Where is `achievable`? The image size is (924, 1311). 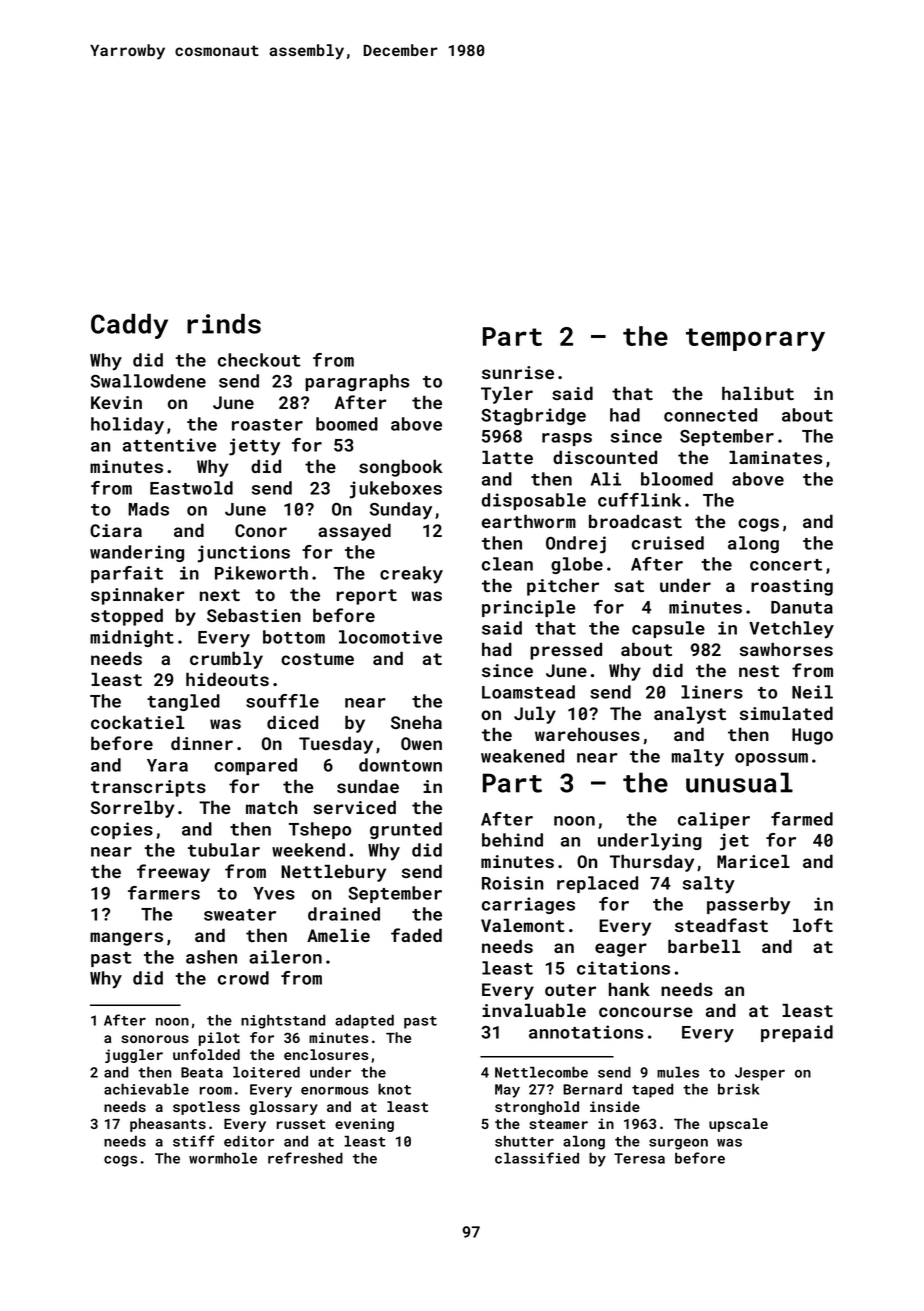
achievable is located at coordinates (146, 1089).
